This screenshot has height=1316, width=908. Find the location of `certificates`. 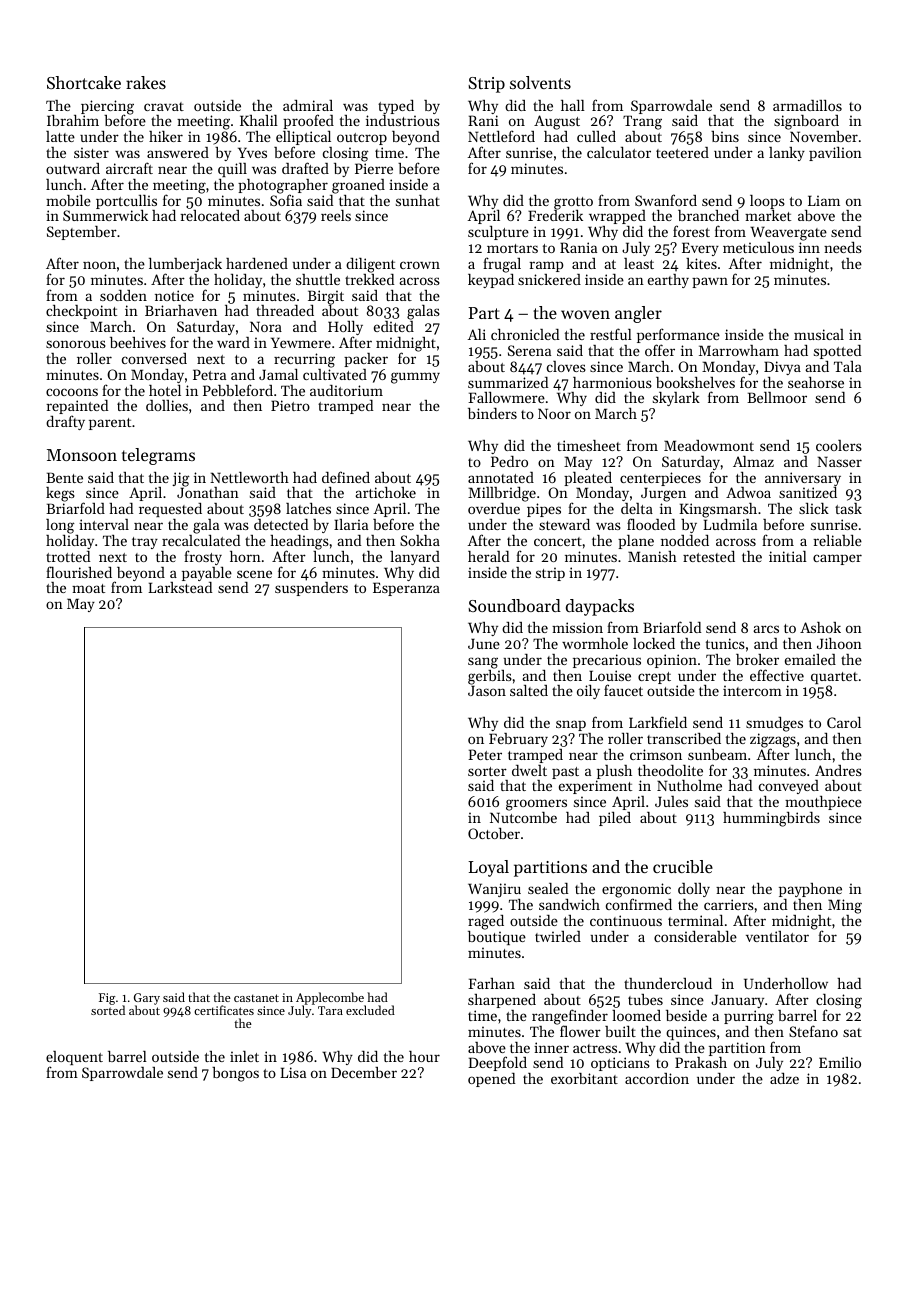

certificates is located at coordinates (224, 1010).
